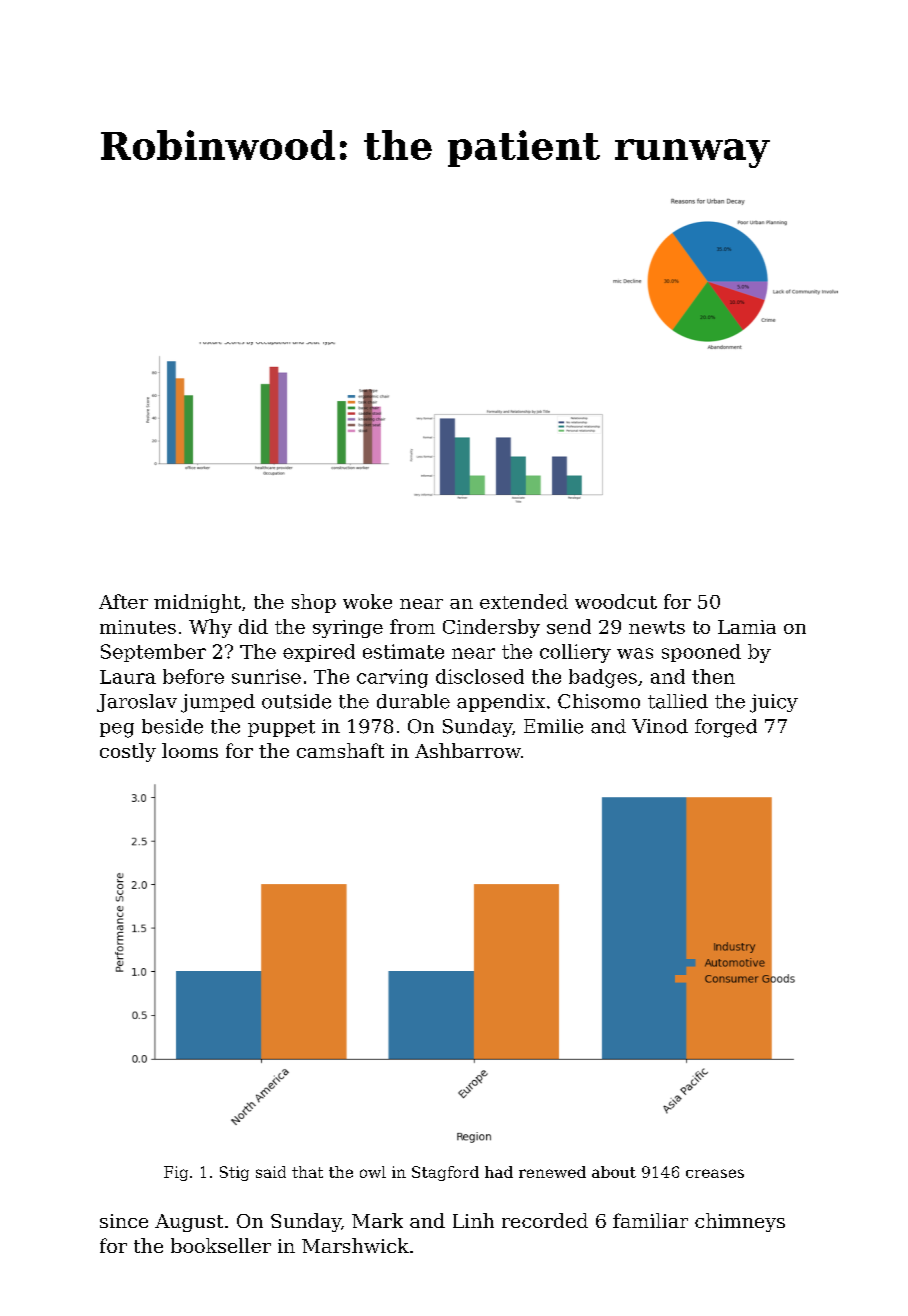 The width and height of the screenshot is (908, 1316). Describe the element at coordinates (234, 1173) in the screenshot. I see `Stig` at that location.
